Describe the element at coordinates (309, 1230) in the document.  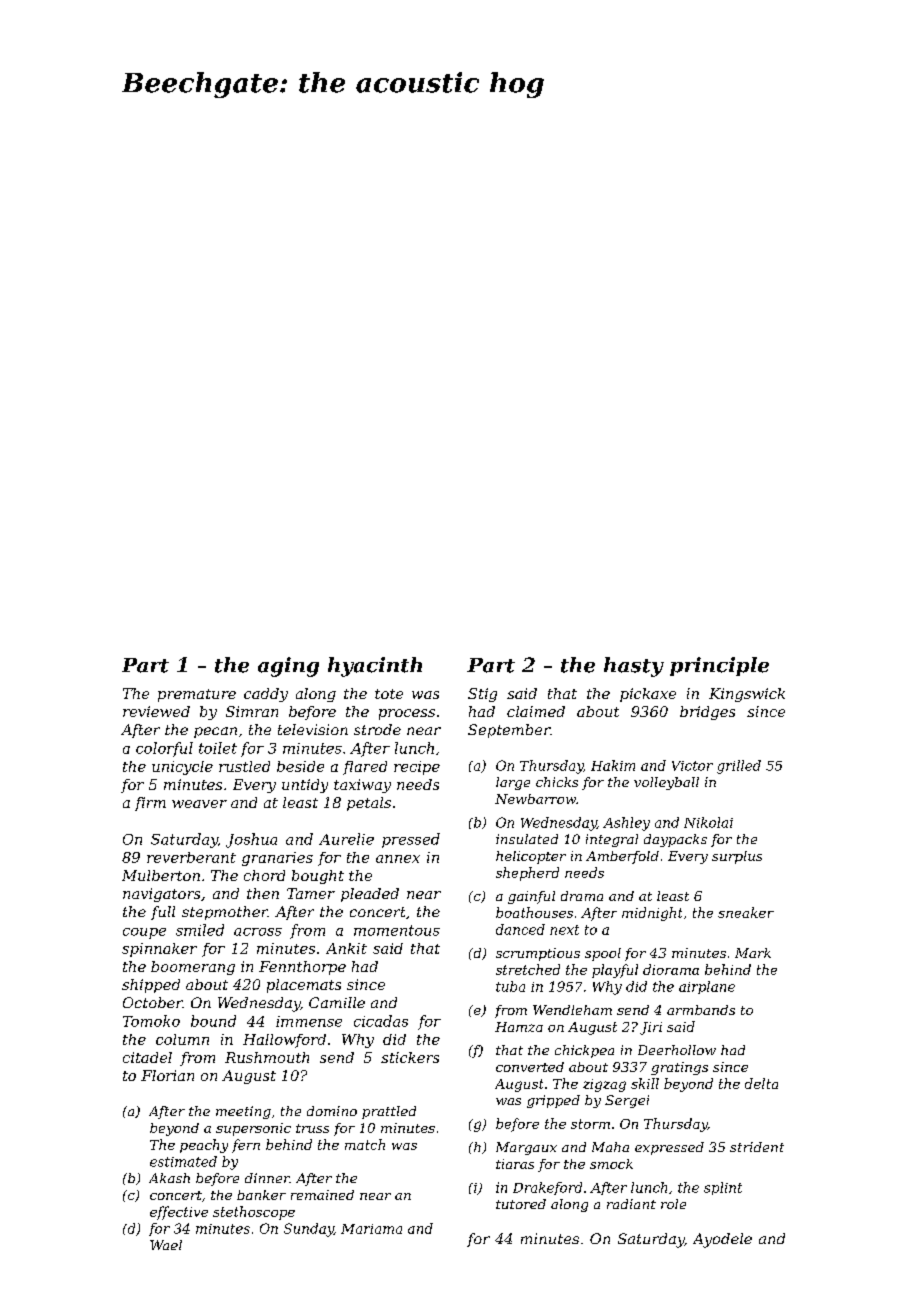
I see `Sunday` at that location.
